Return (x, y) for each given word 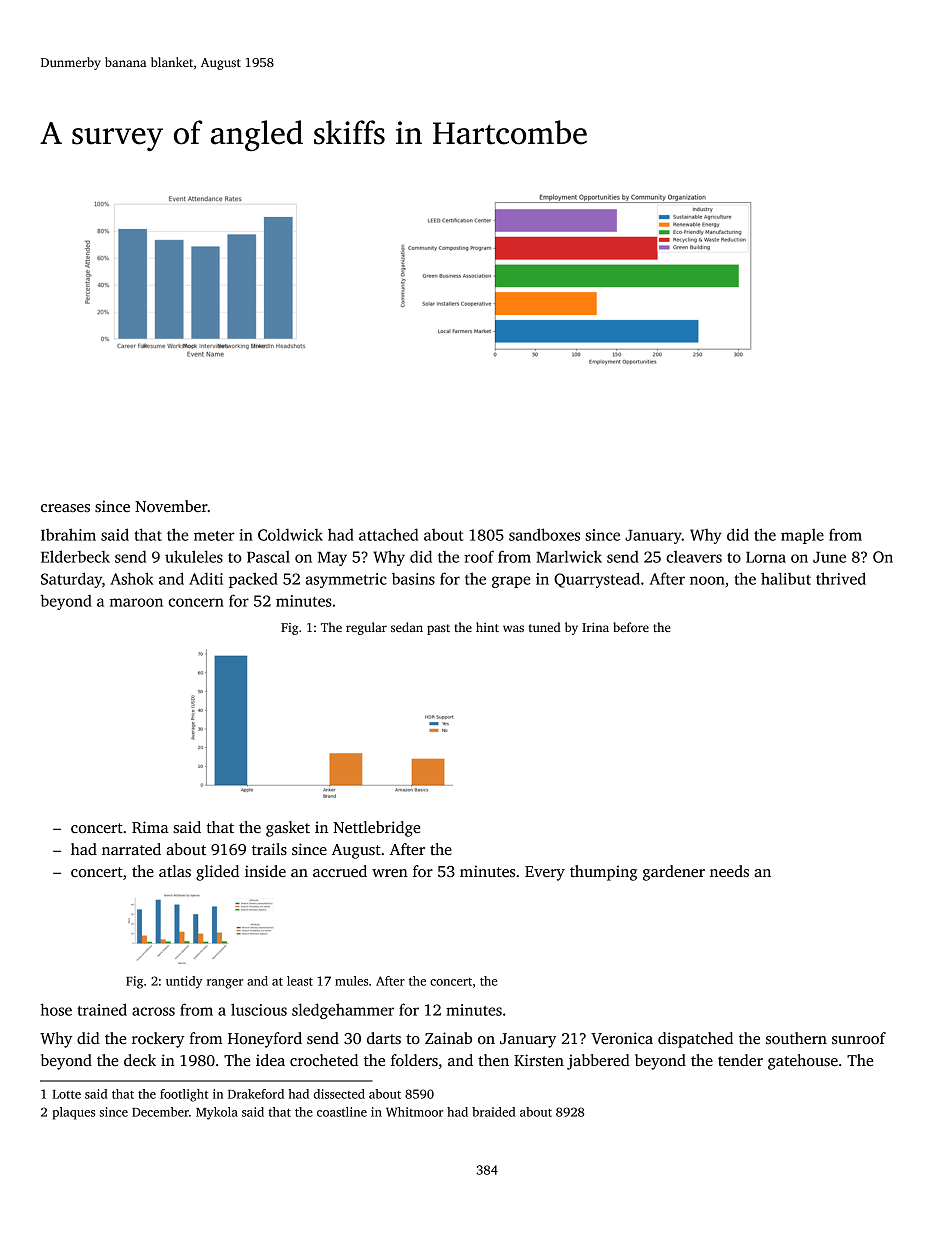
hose (56, 1009)
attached (388, 534)
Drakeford (256, 1094)
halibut (786, 578)
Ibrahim (68, 534)
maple (802, 536)
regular (366, 628)
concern (196, 602)
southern (796, 1038)
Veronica (622, 1038)
